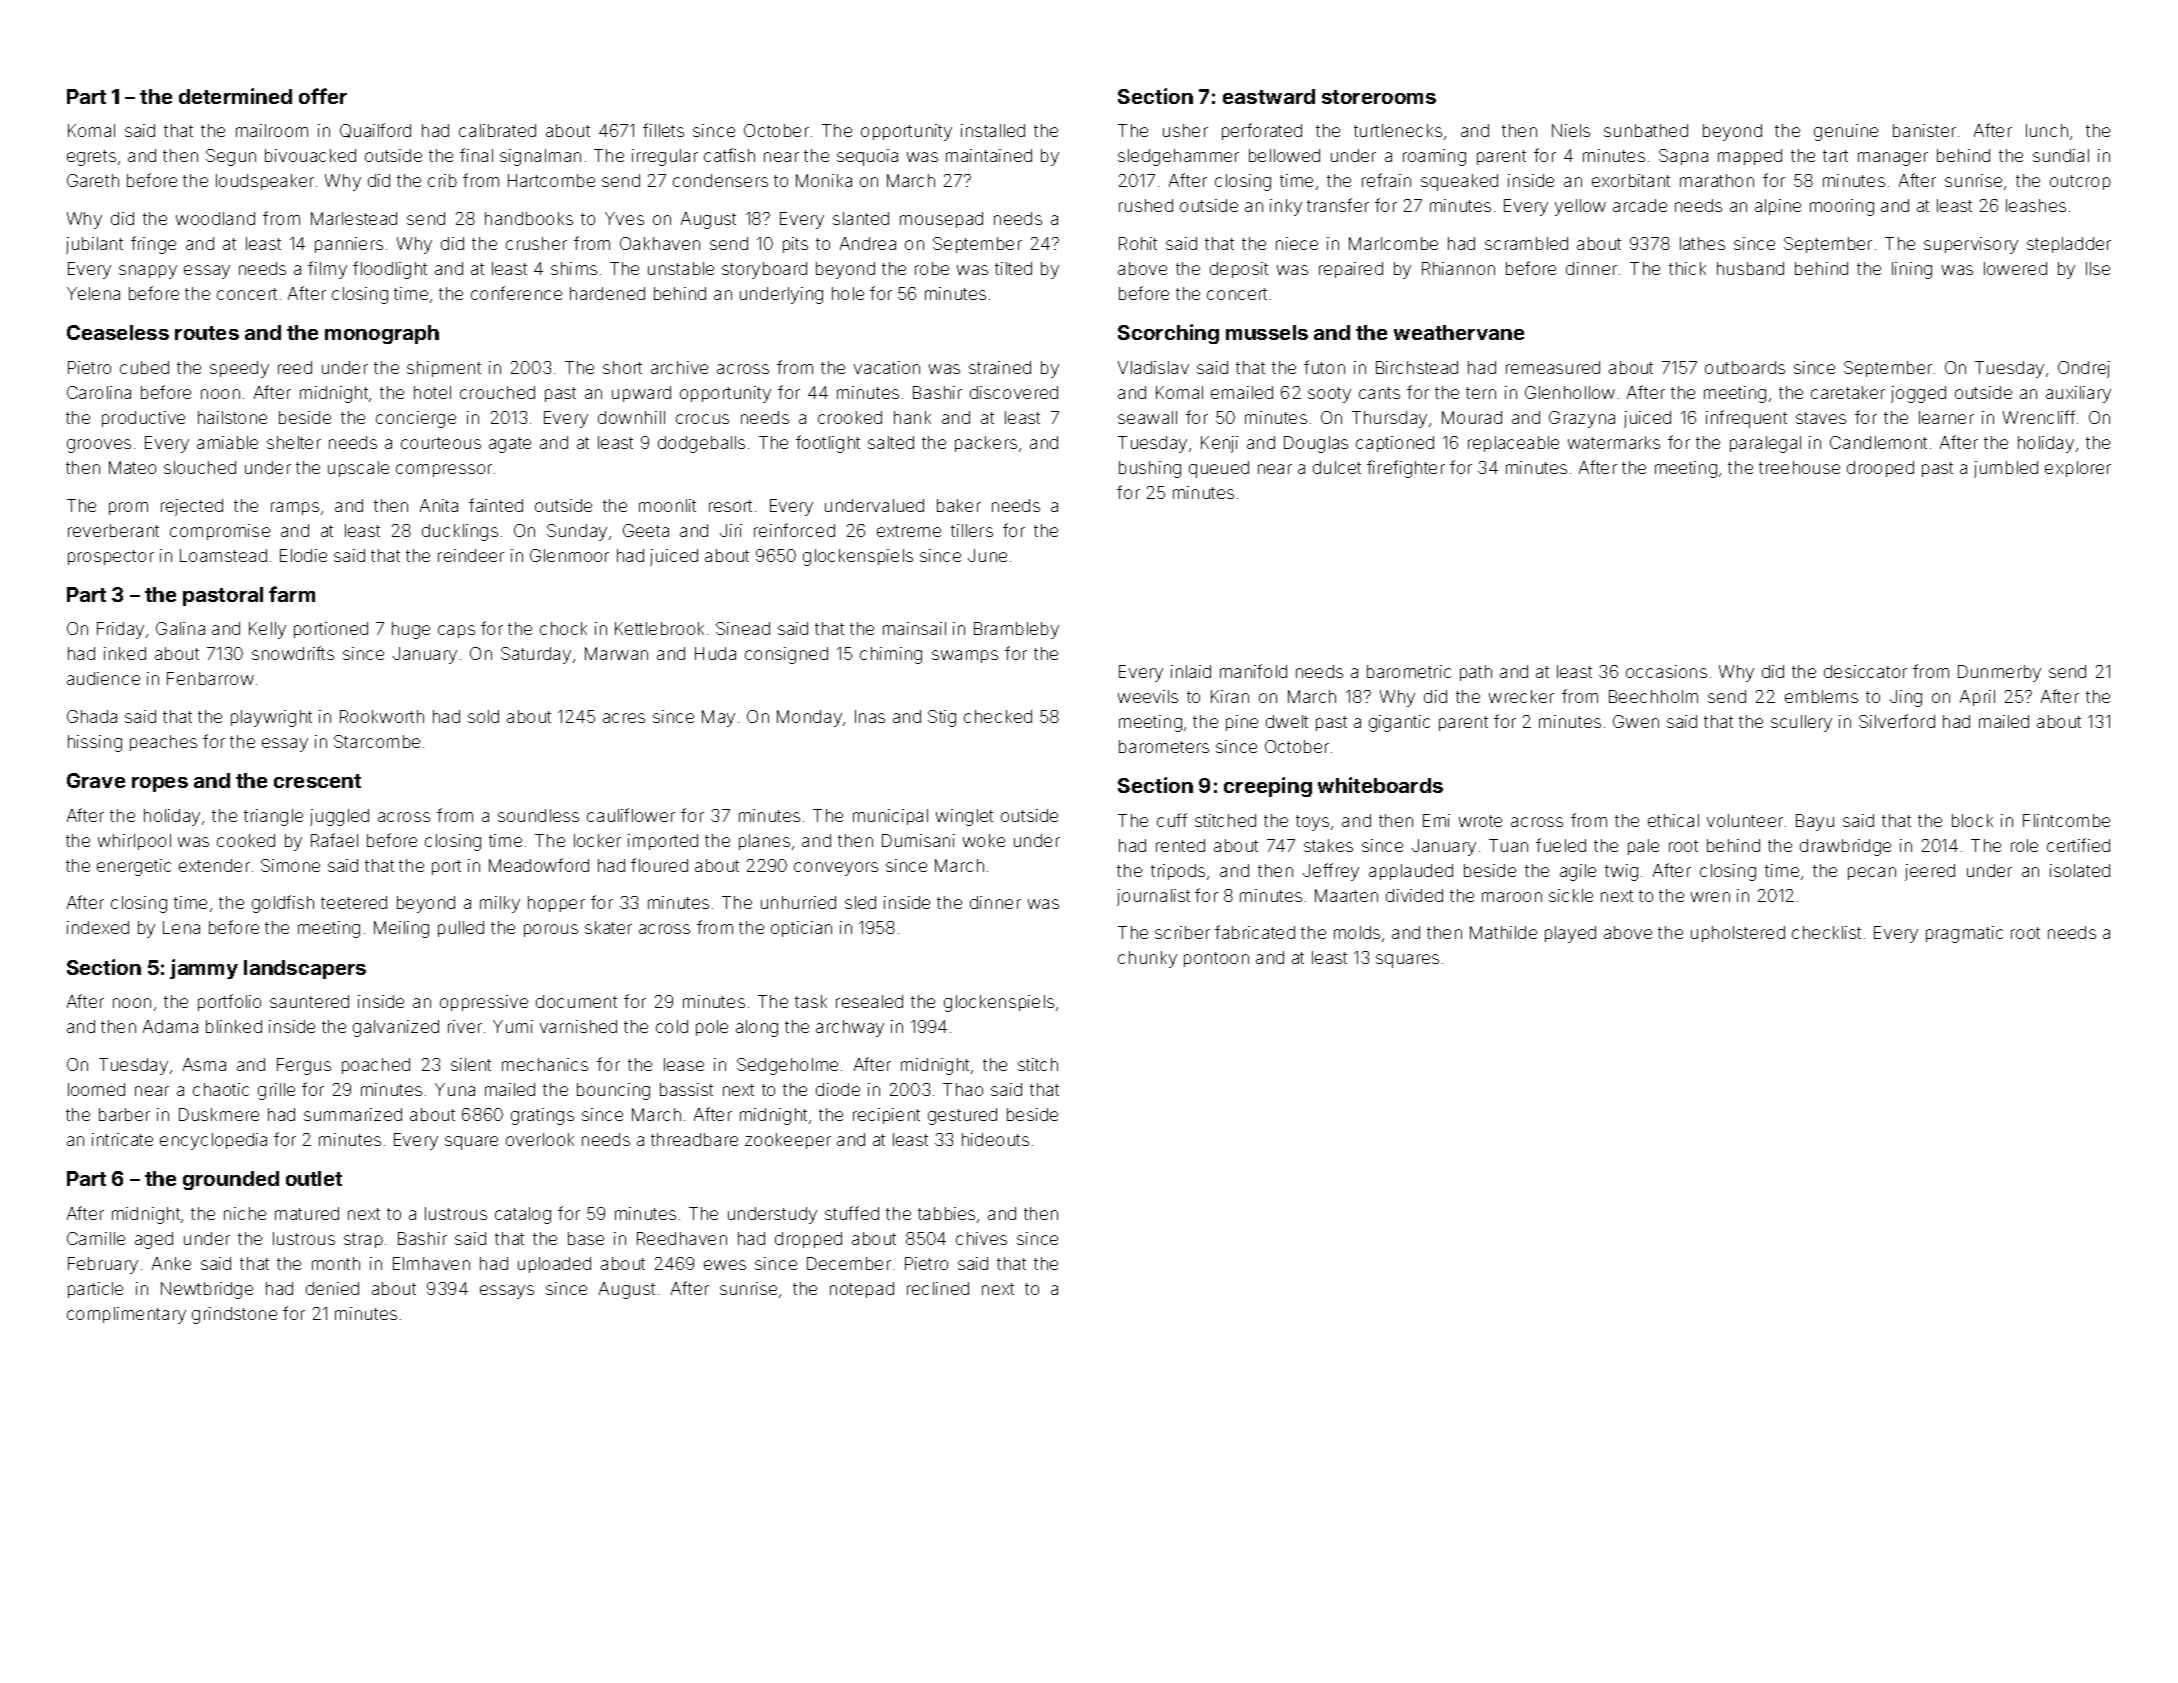 Image resolution: width=2178 pixels, height=1683 pixels. I want to click on calibrated, so click(497, 130).
